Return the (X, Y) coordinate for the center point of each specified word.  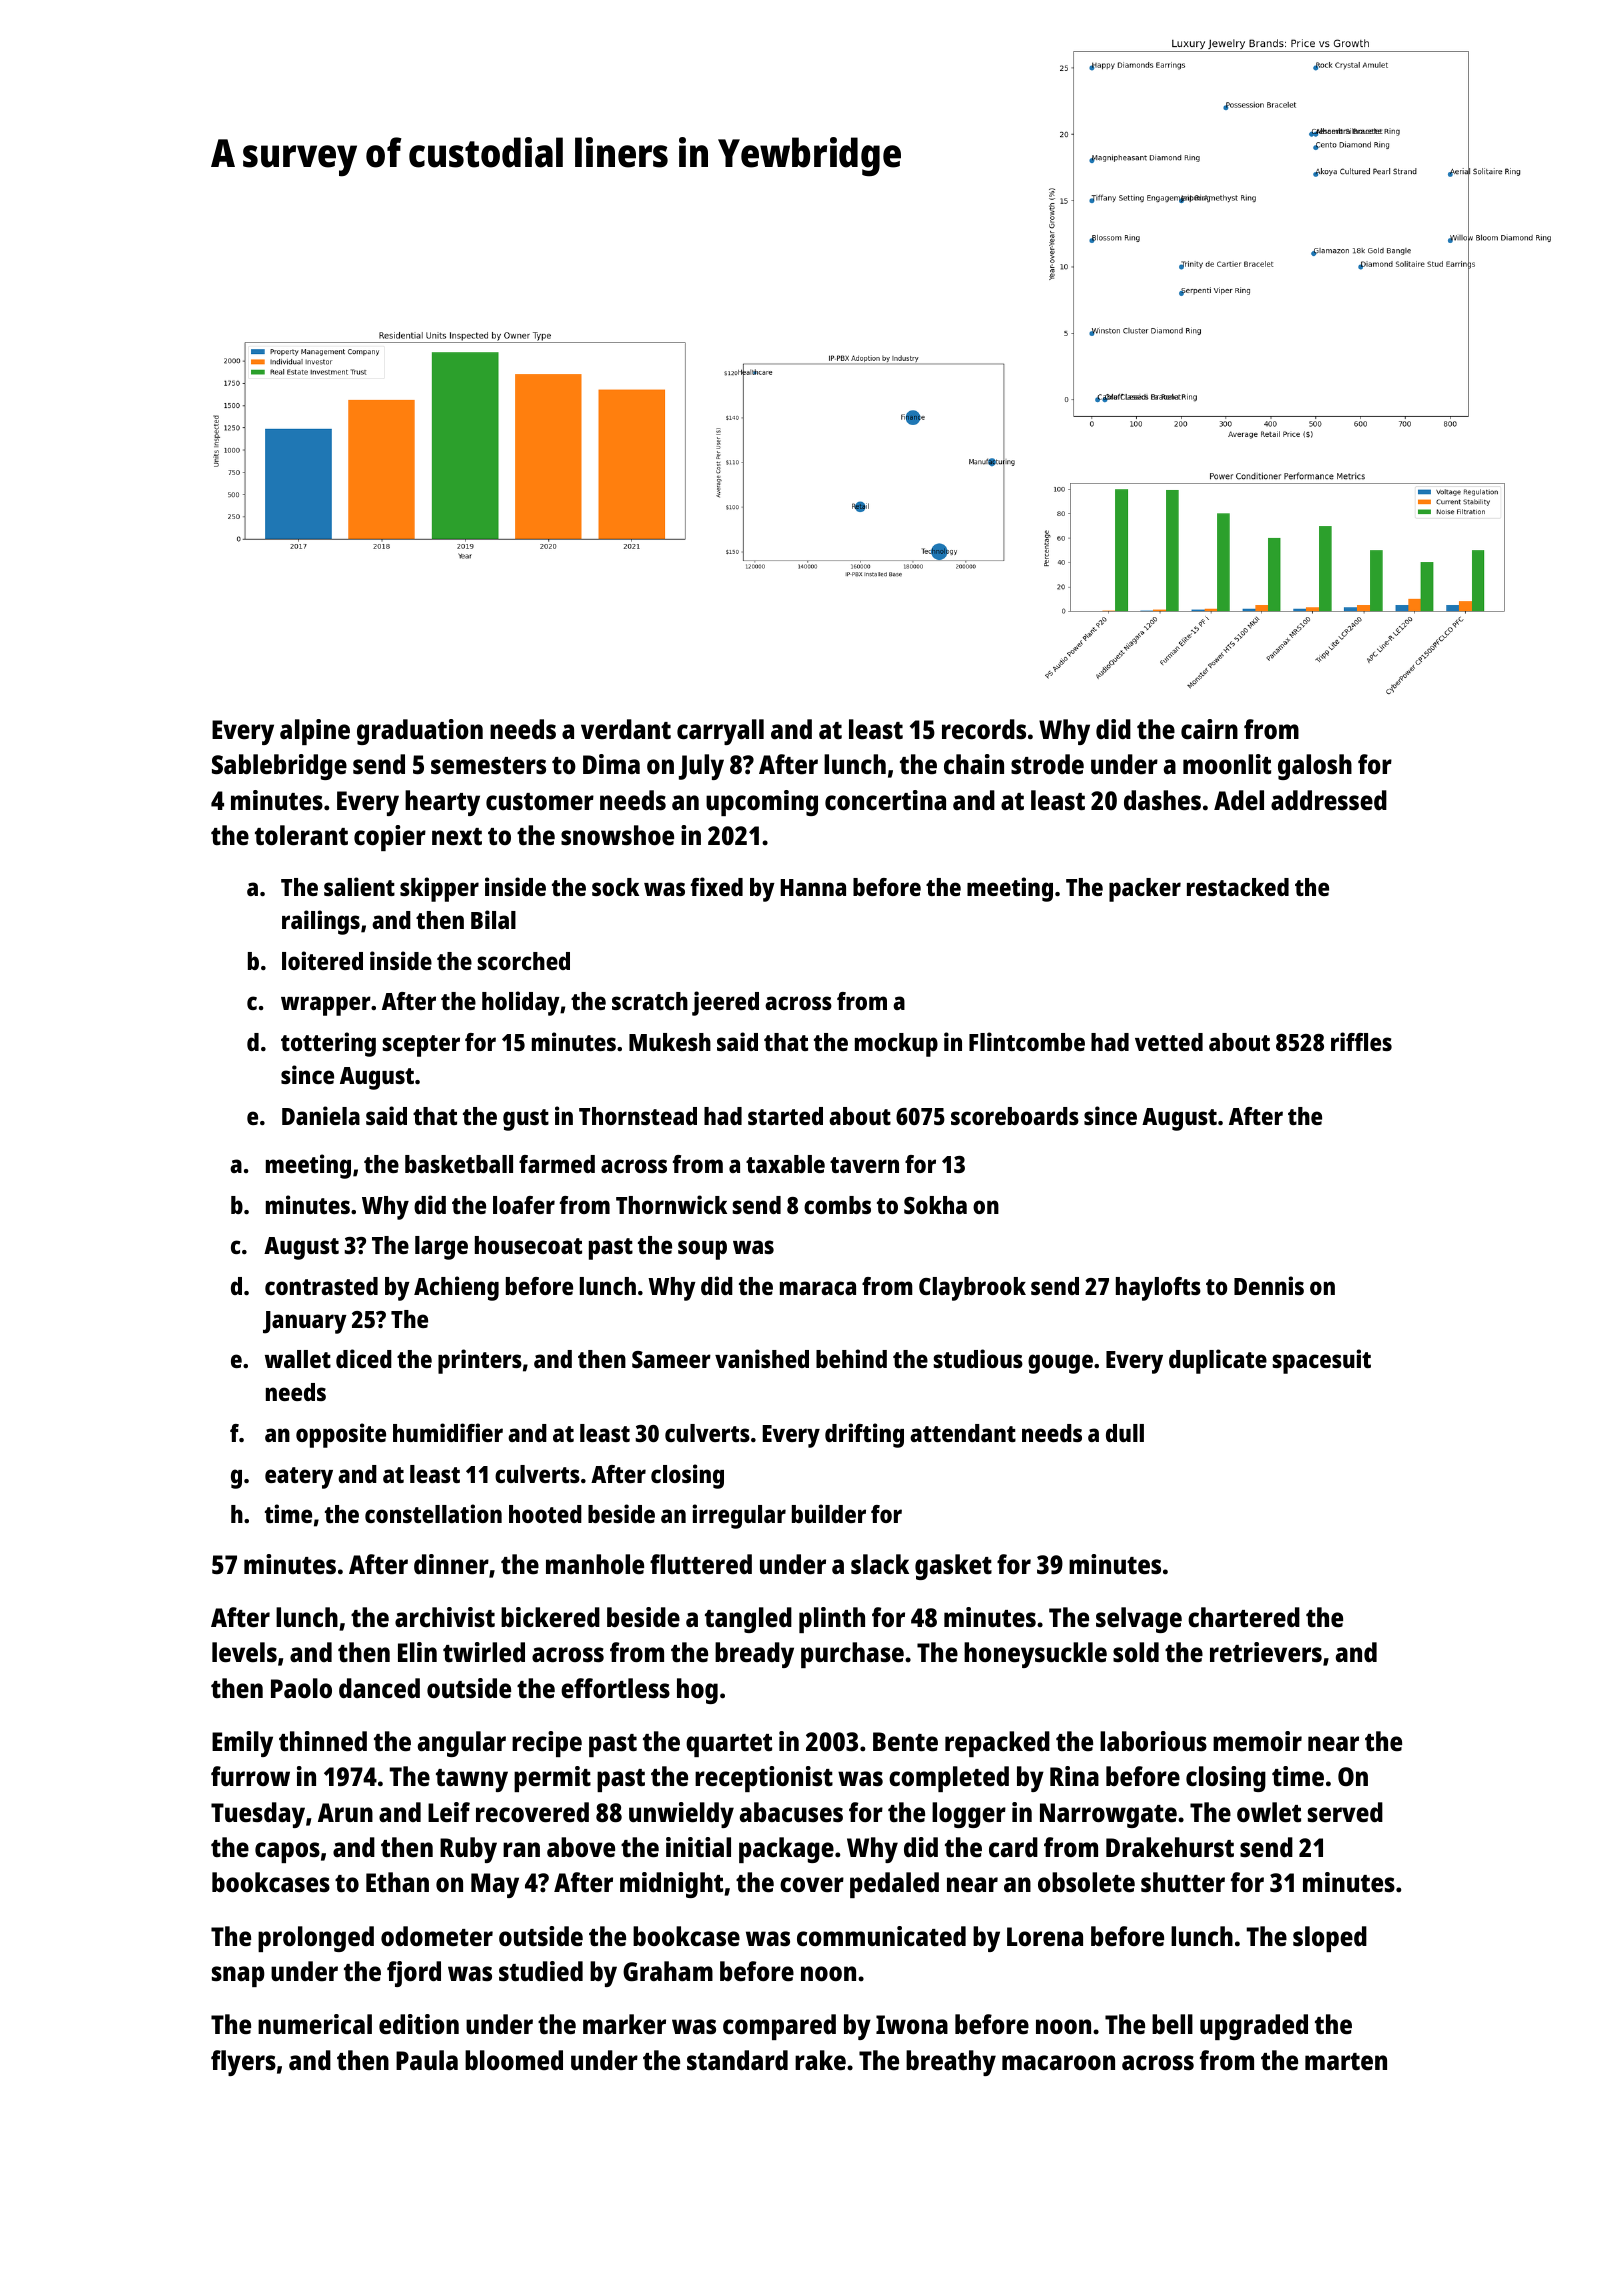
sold (1136, 1652)
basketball (459, 1164)
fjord (414, 1974)
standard (737, 2060)
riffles (1361, 1041)
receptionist (764, 1779)
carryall (720, 732)
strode (1047, 764)
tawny (472, 1780)
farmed (557, 1164)
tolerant (301, 835)
